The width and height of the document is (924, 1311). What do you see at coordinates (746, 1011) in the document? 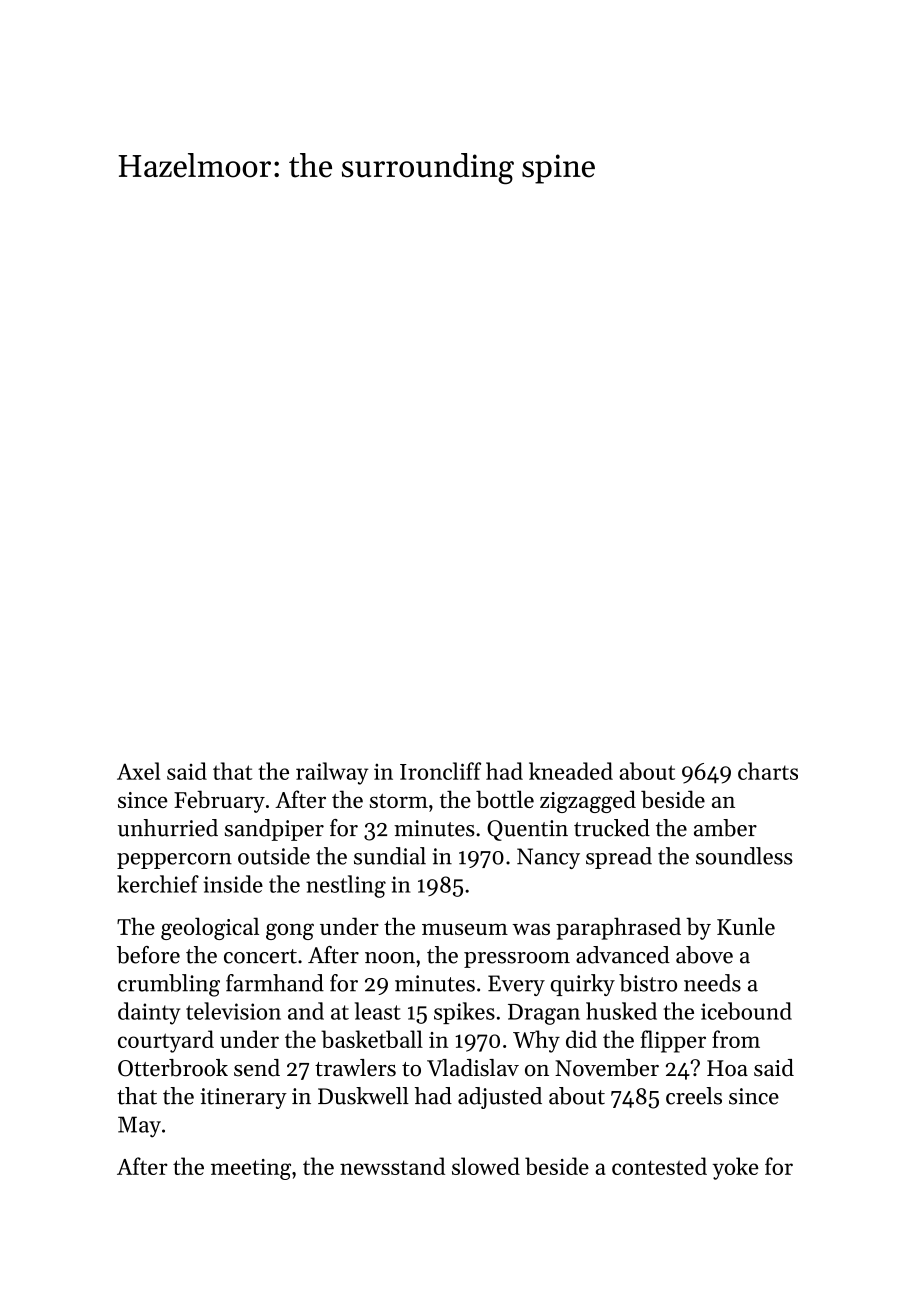
I see `icebound` at bounding box center [746, 1011].
